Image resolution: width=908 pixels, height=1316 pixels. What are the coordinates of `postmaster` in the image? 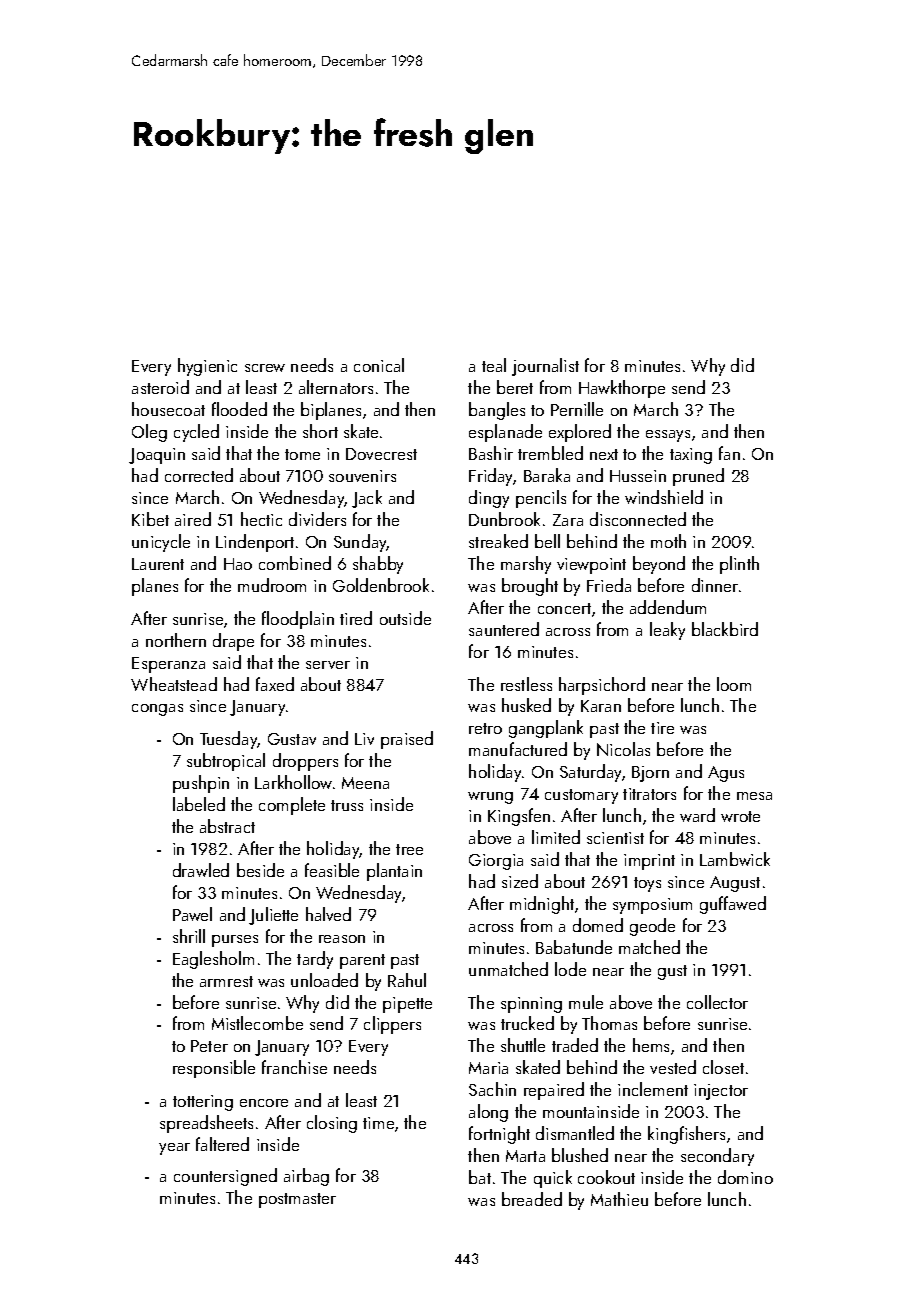 It's located at (297, 1200).
